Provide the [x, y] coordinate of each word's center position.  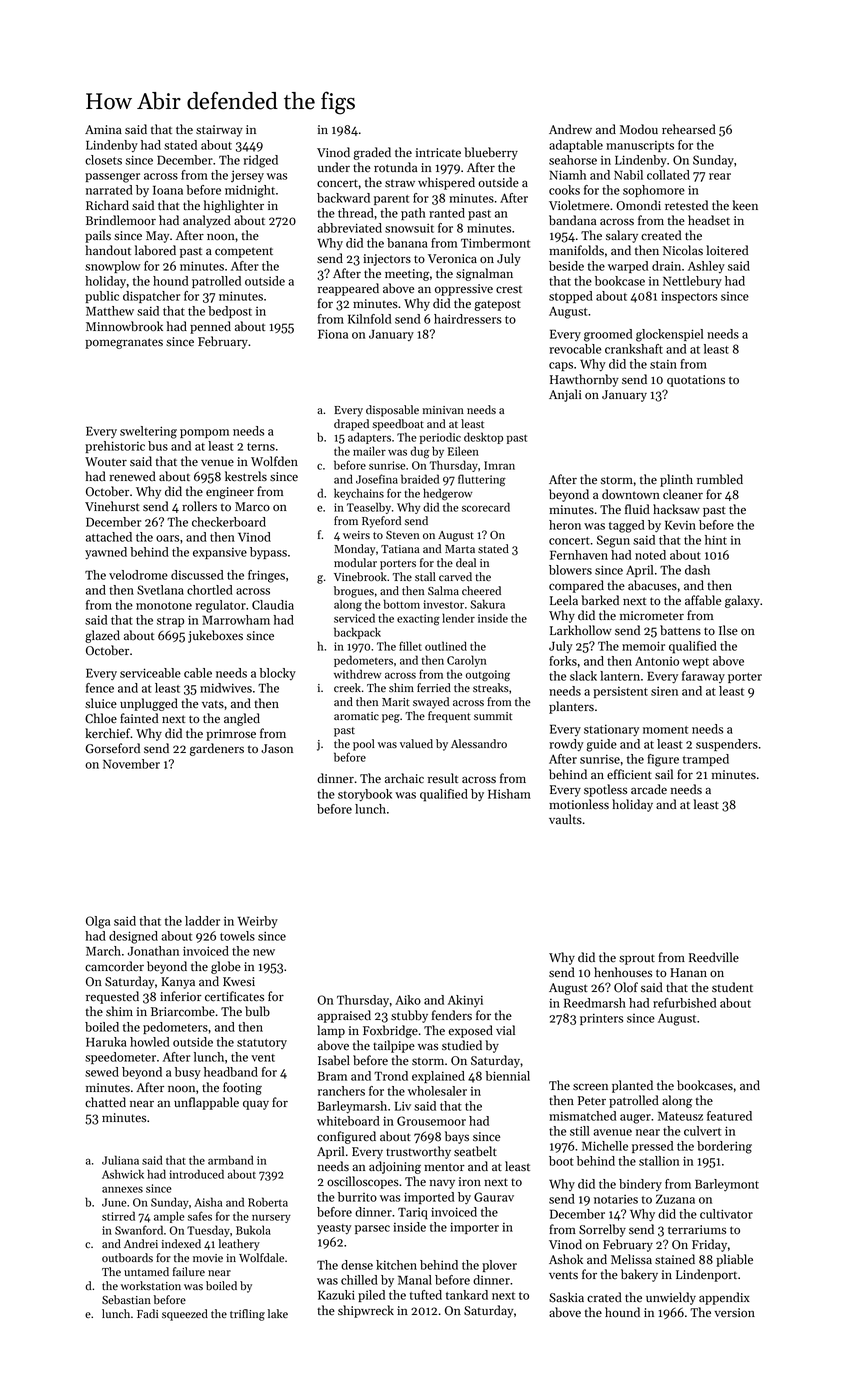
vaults [565, 819]
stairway [219, 131]
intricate [438, 153]
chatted [105, 1102]
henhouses [623, 972]
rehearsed [689, 129]
